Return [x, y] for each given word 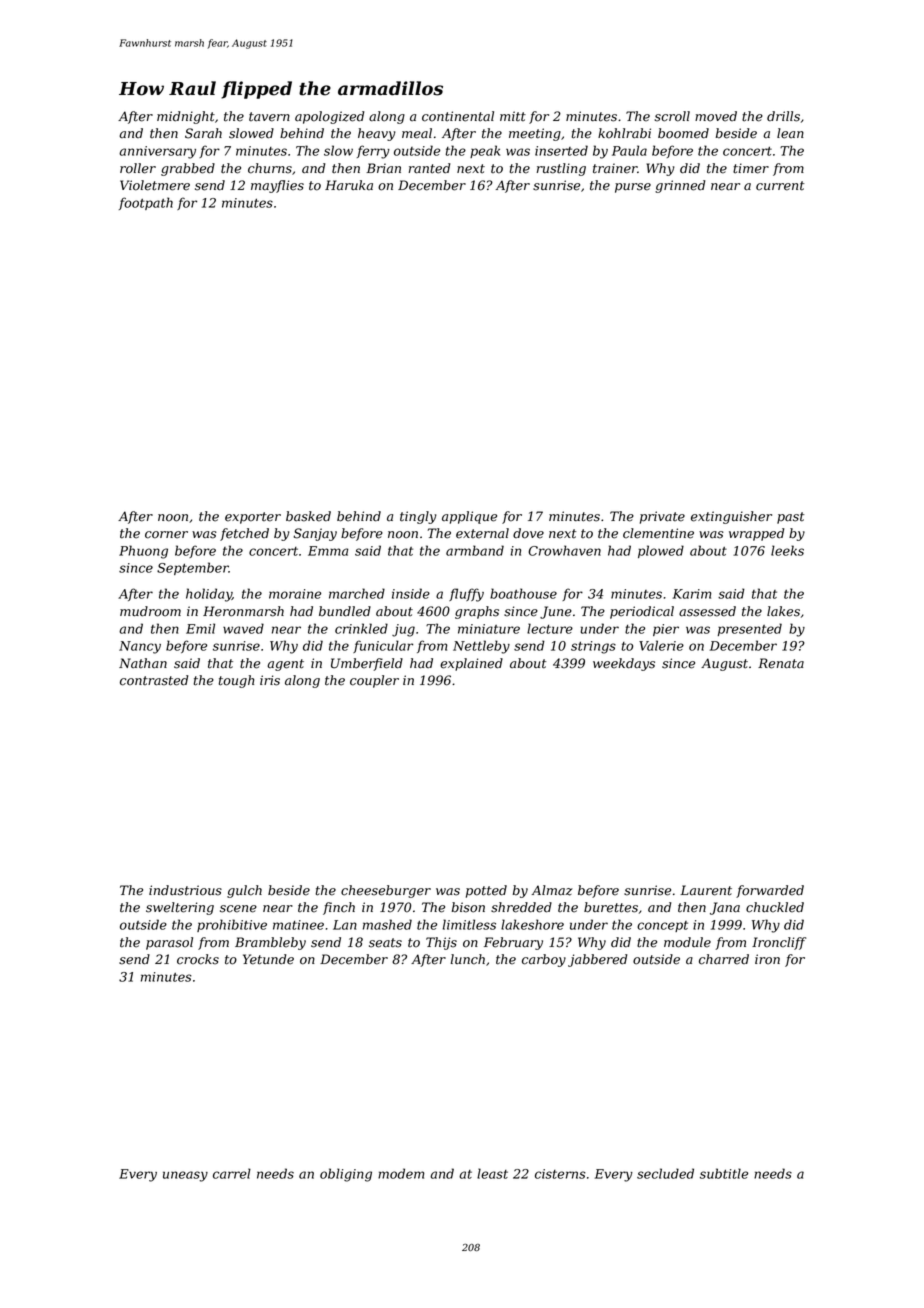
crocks [198, 959]
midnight [186, 117]
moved [716, 116]
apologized [329, 117]
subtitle [724, 1173]
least [492, 1173]
